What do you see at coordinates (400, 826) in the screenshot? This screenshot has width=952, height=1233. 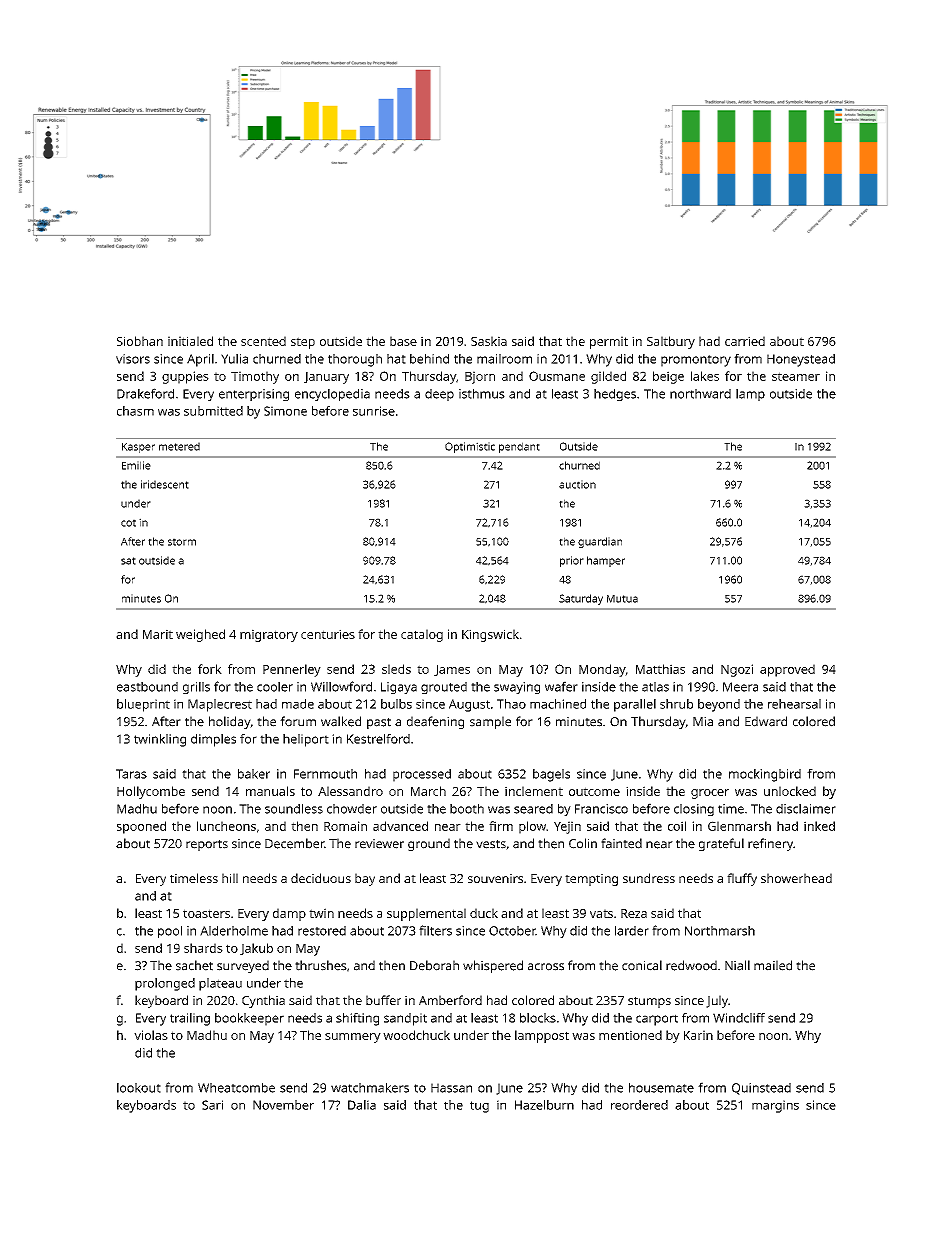 I see `advanced` at bounding box center [400, 826].
